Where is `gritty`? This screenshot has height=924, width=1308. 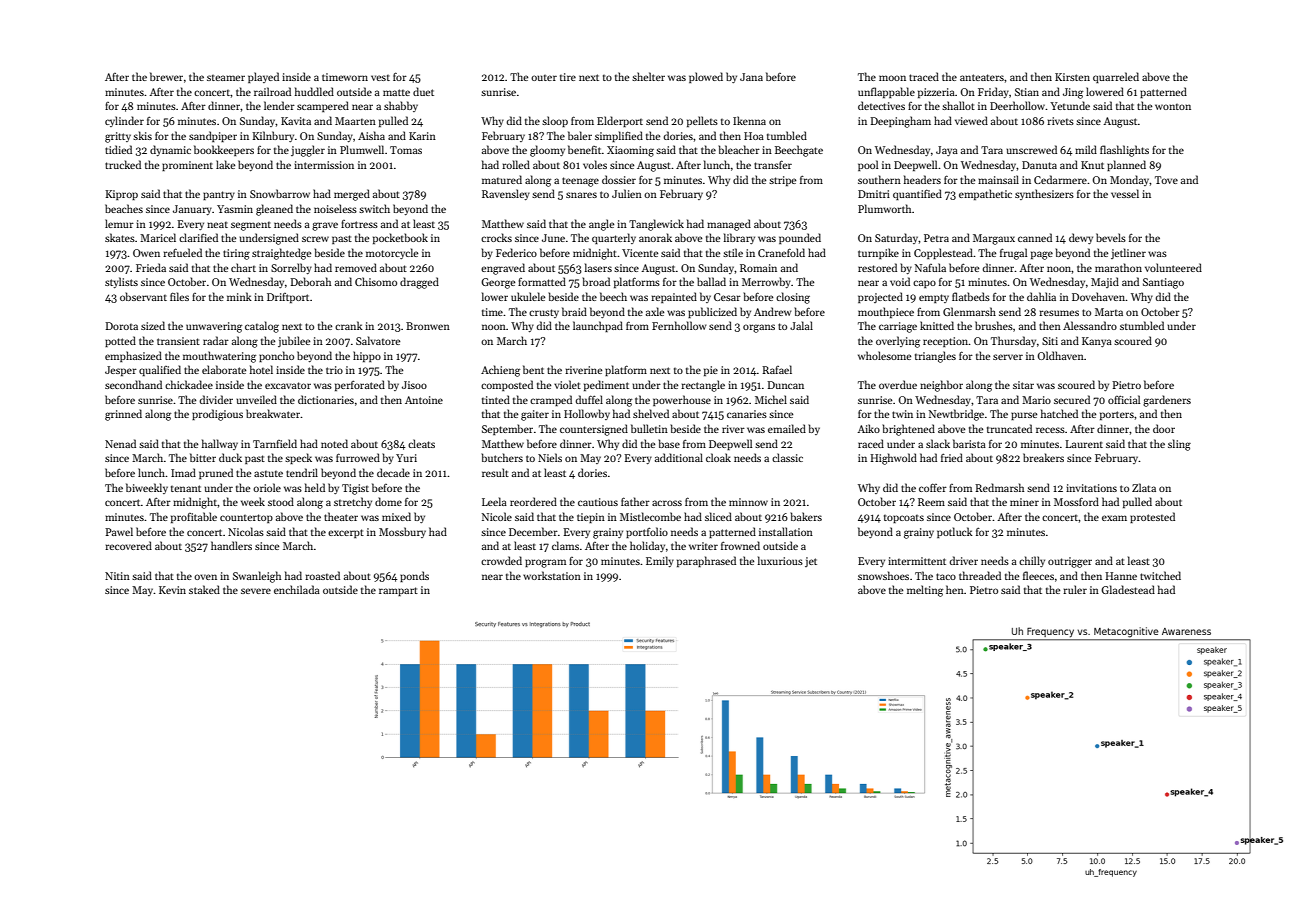
gritty is located at coordinates (118, 137).
